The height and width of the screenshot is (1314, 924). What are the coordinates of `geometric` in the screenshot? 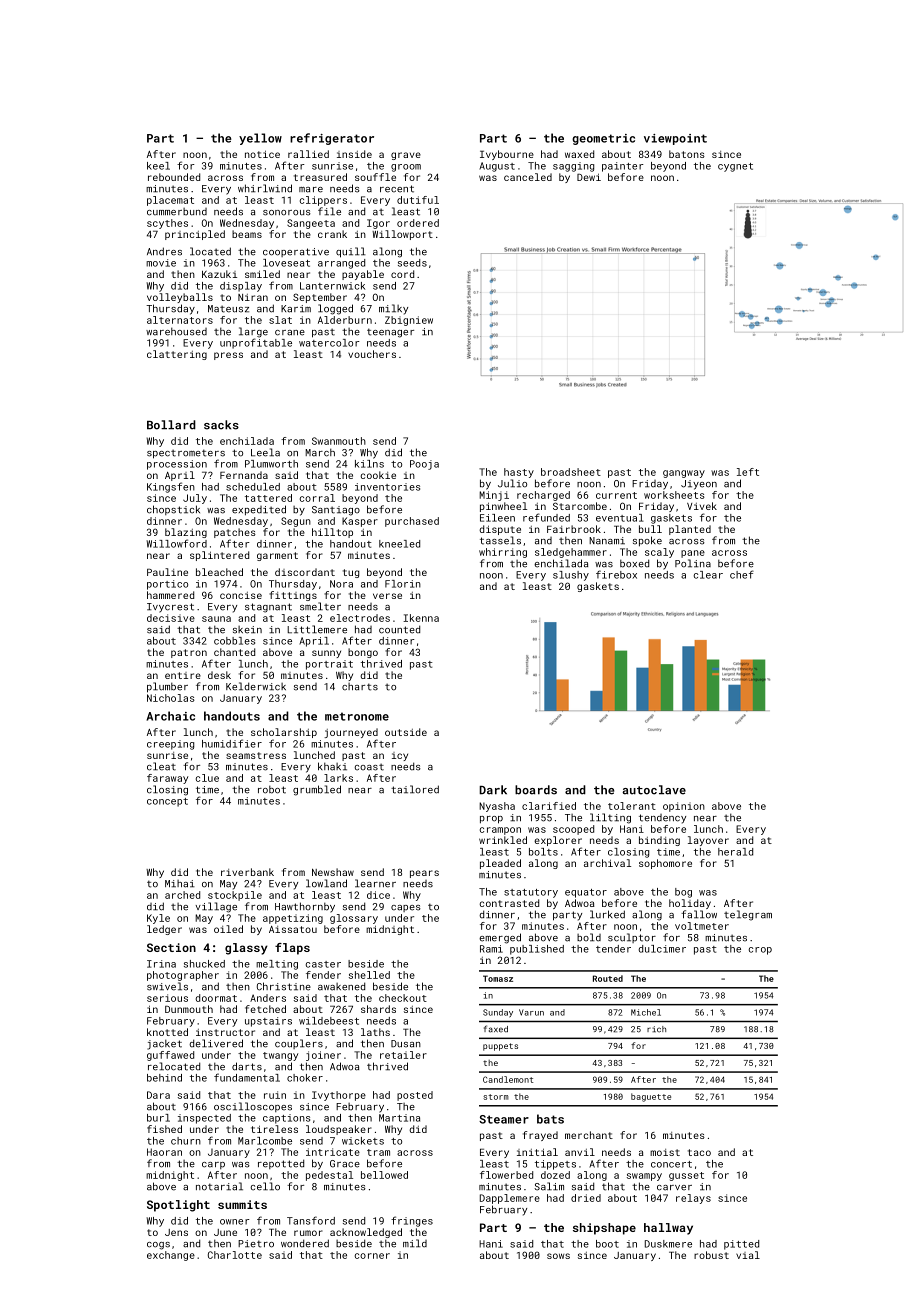 It's located at (603, 139).
